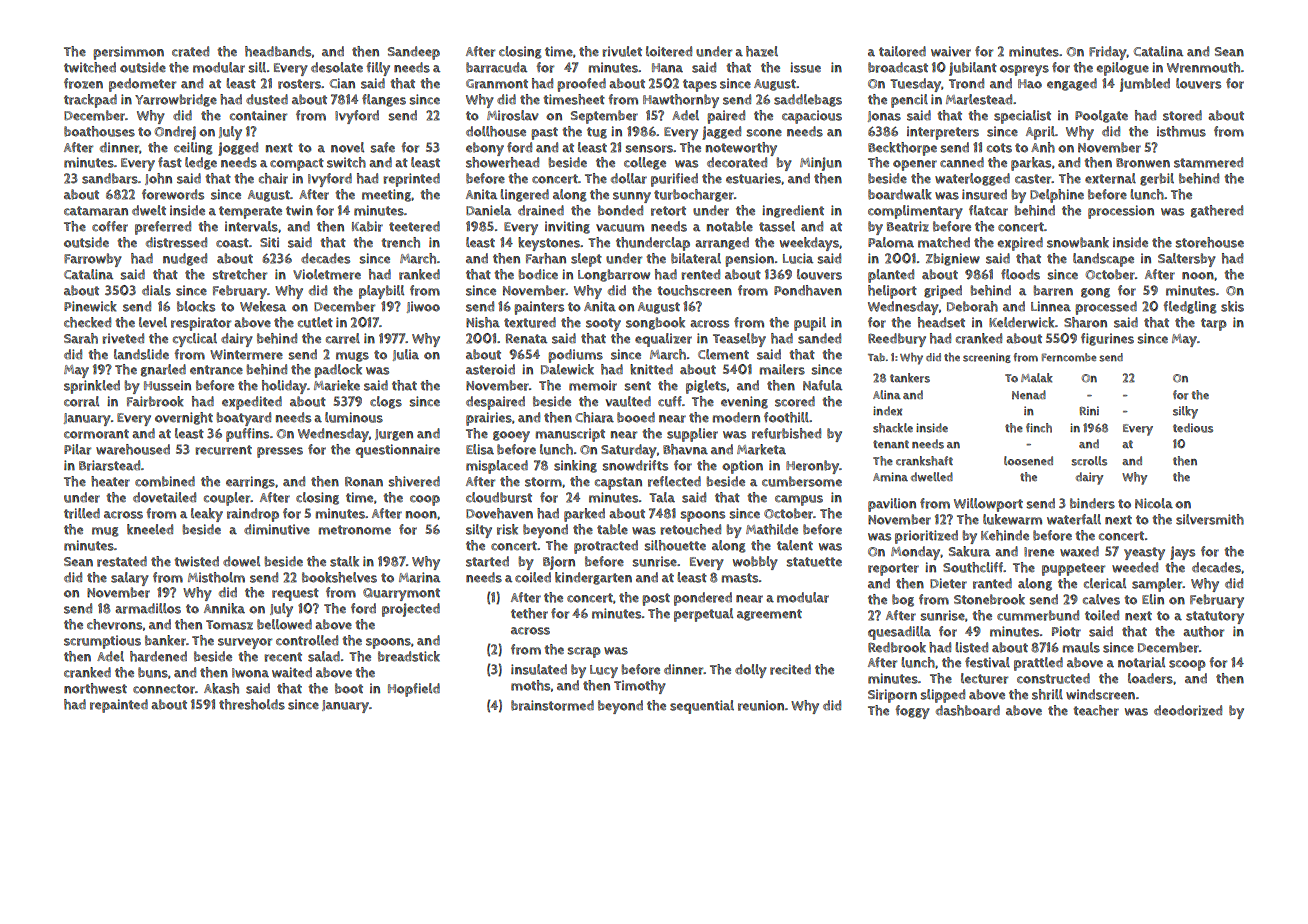 The image size is (1308, 924). I want to click on jubilant, so click(973, 69).
